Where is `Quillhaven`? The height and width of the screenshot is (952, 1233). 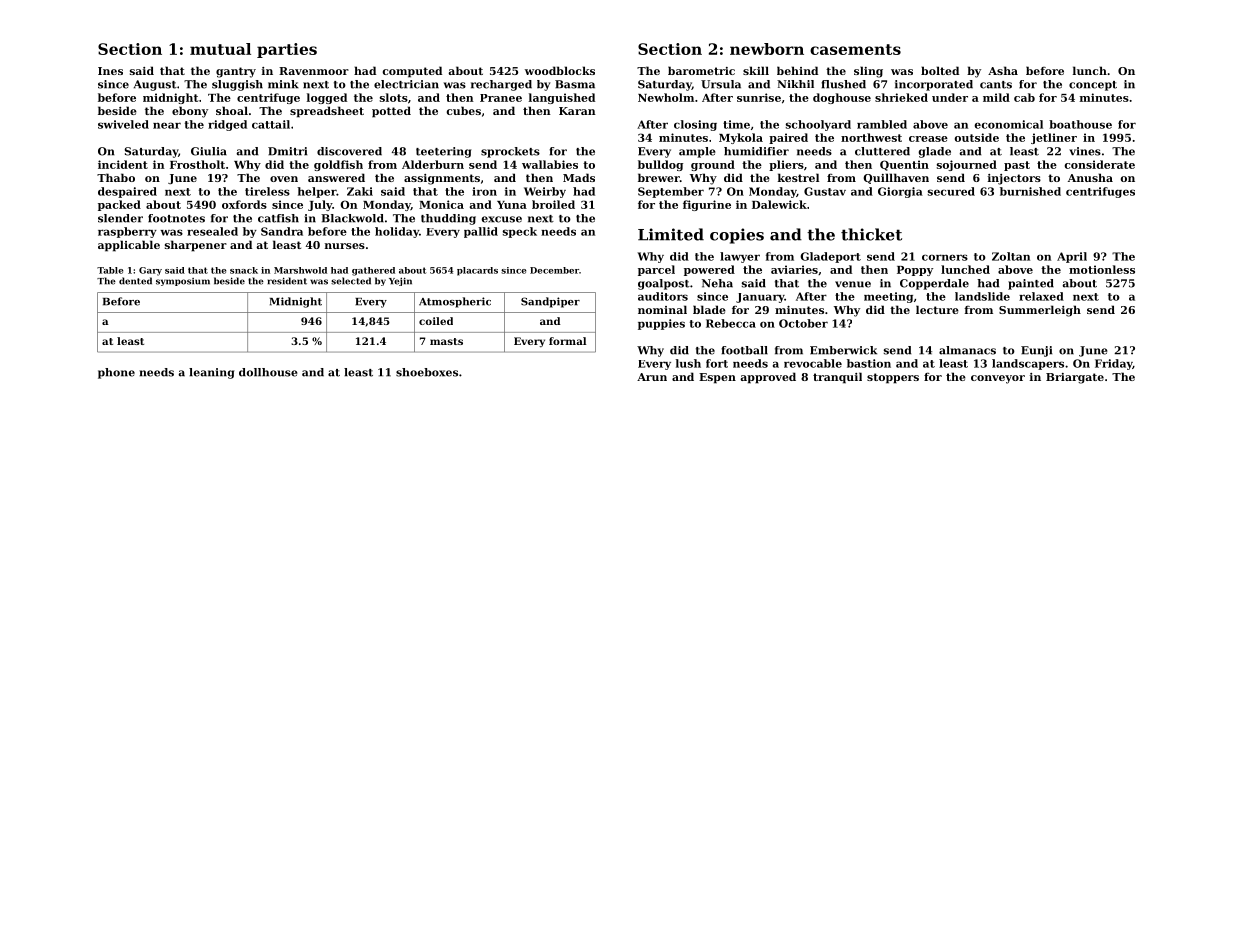
Quillhaven is located at coordinates (896, 178).
